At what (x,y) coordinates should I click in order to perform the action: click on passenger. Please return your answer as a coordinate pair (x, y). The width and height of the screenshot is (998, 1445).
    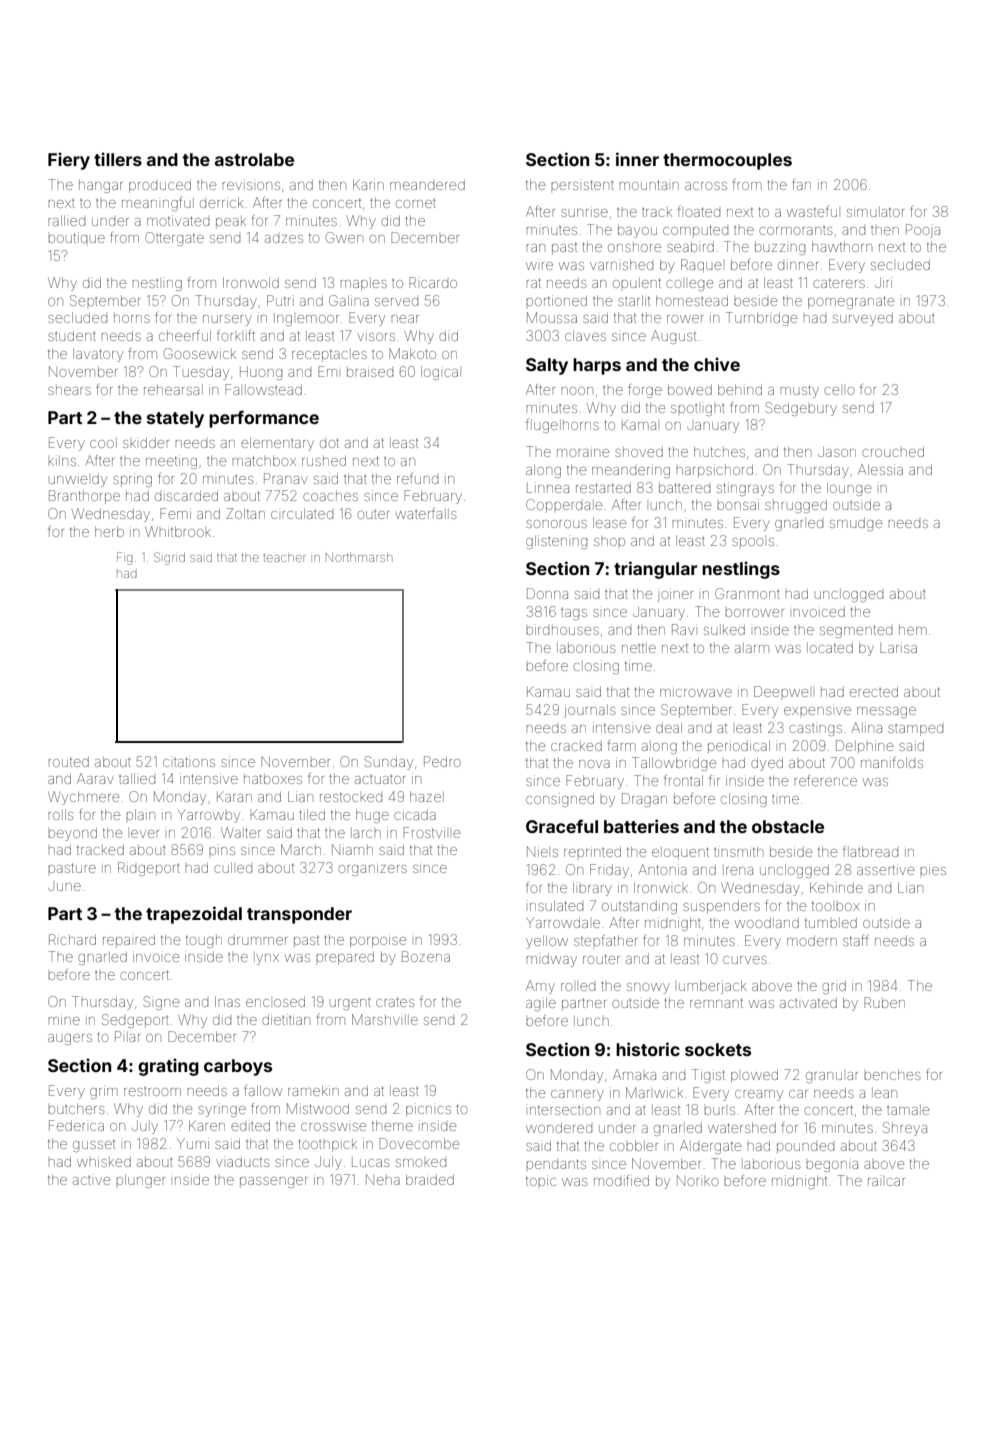
    Looking at the image, I should click on (274, 1182).
